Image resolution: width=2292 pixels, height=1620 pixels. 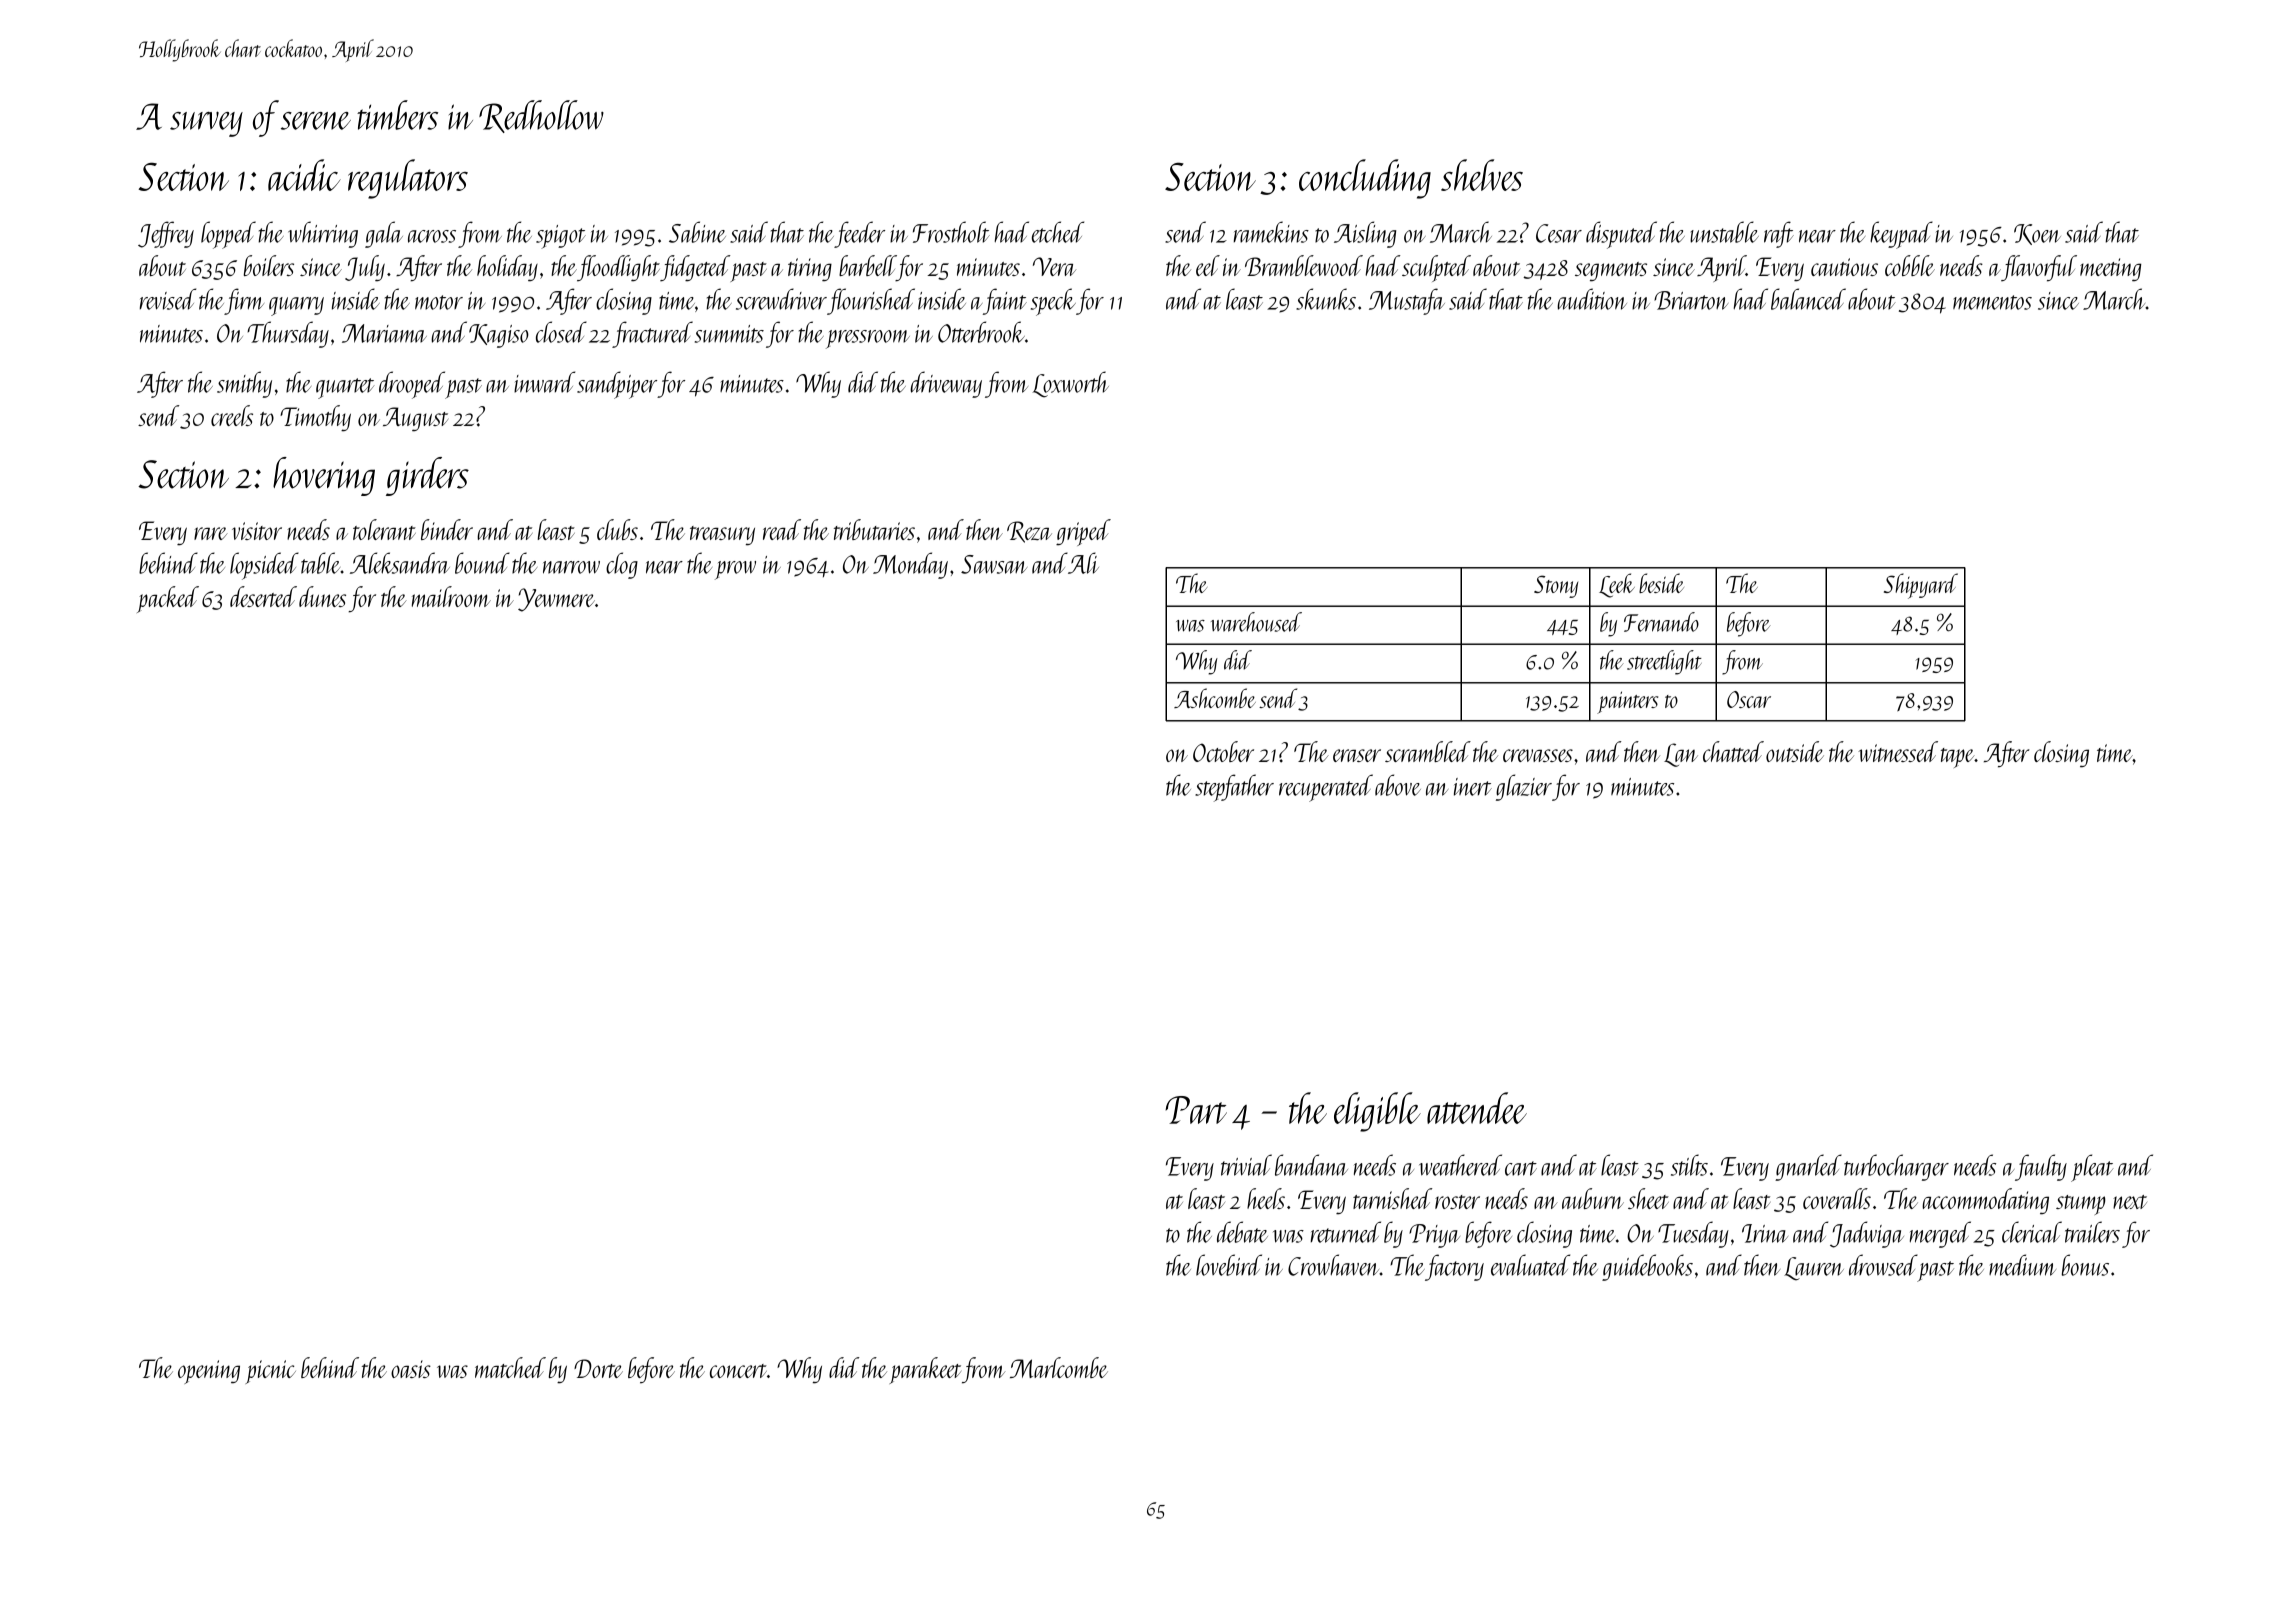 What do you see at coordinates (617, 385) in the screenshot?
I see `sandpiper` at bounding box center [617, 385].
